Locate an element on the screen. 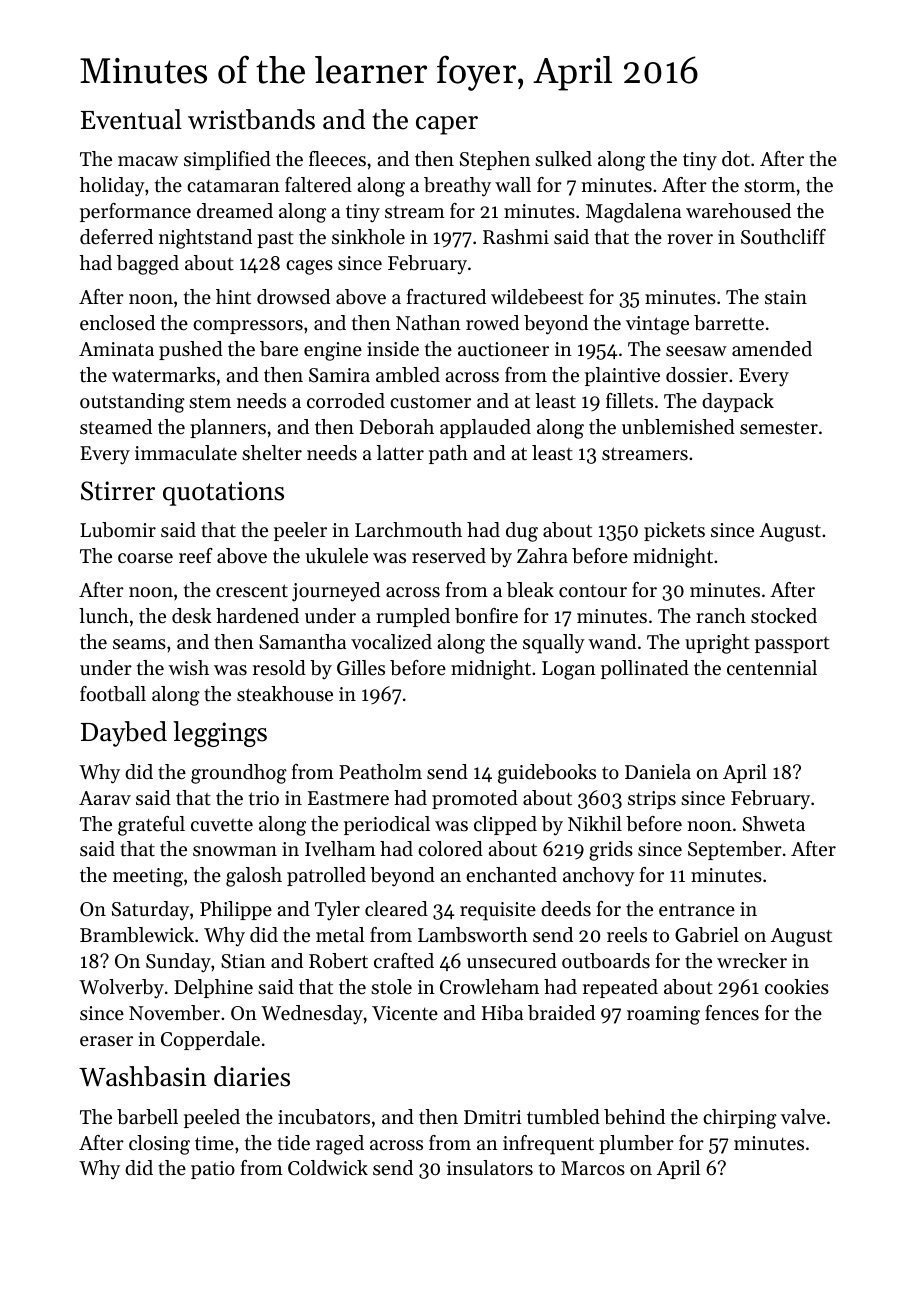 Image resolution: width=924 pixels, height=1308 pixels. patio is located at coordinates (213, 1170).
